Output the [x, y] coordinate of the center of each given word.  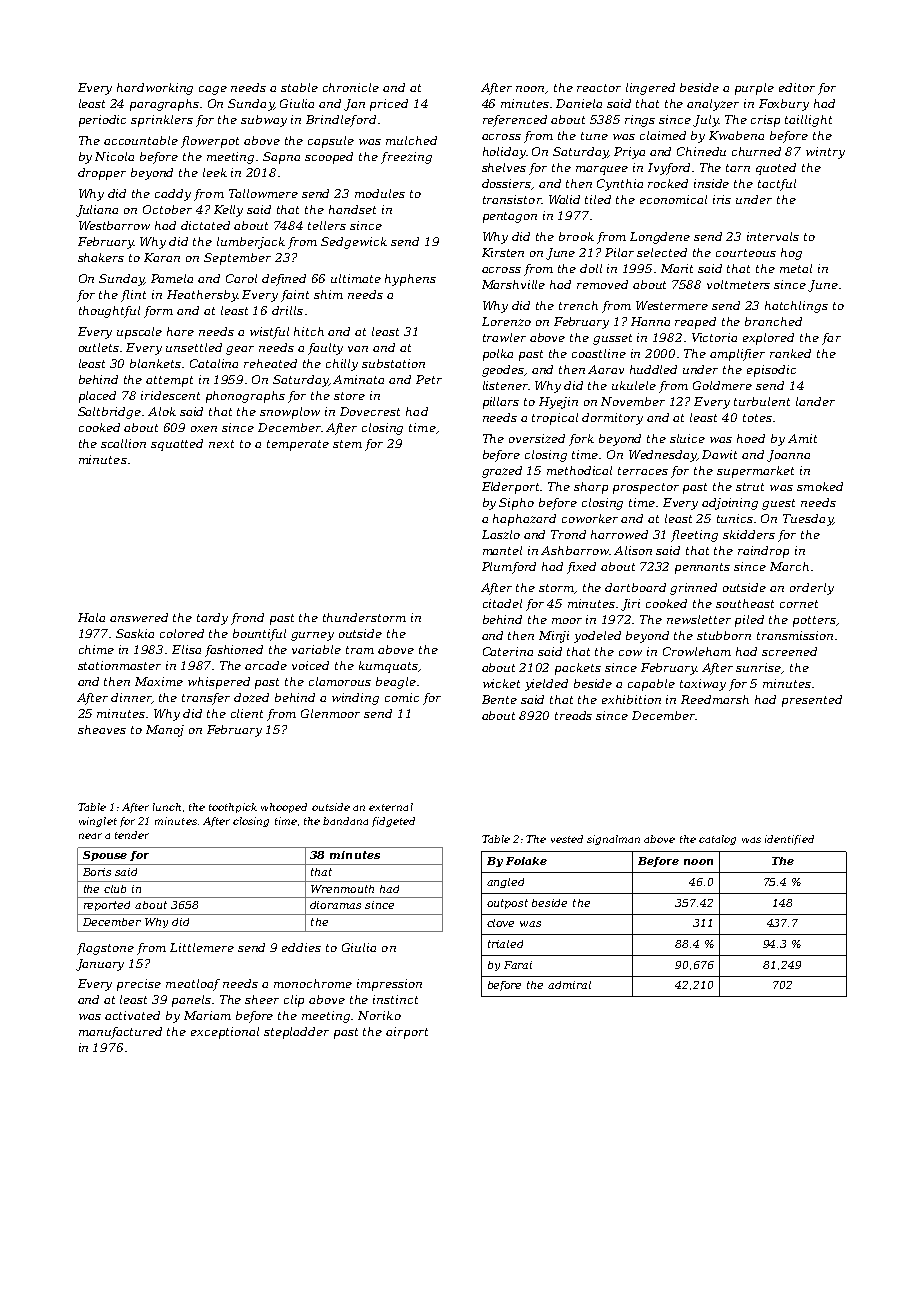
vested [567, 839]
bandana [345, 821]
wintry [825, 153]
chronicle [351, 87]
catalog [717, 840]
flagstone [105, 949]
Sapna [281, 158]
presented [812, 701]
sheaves [102, 729]
